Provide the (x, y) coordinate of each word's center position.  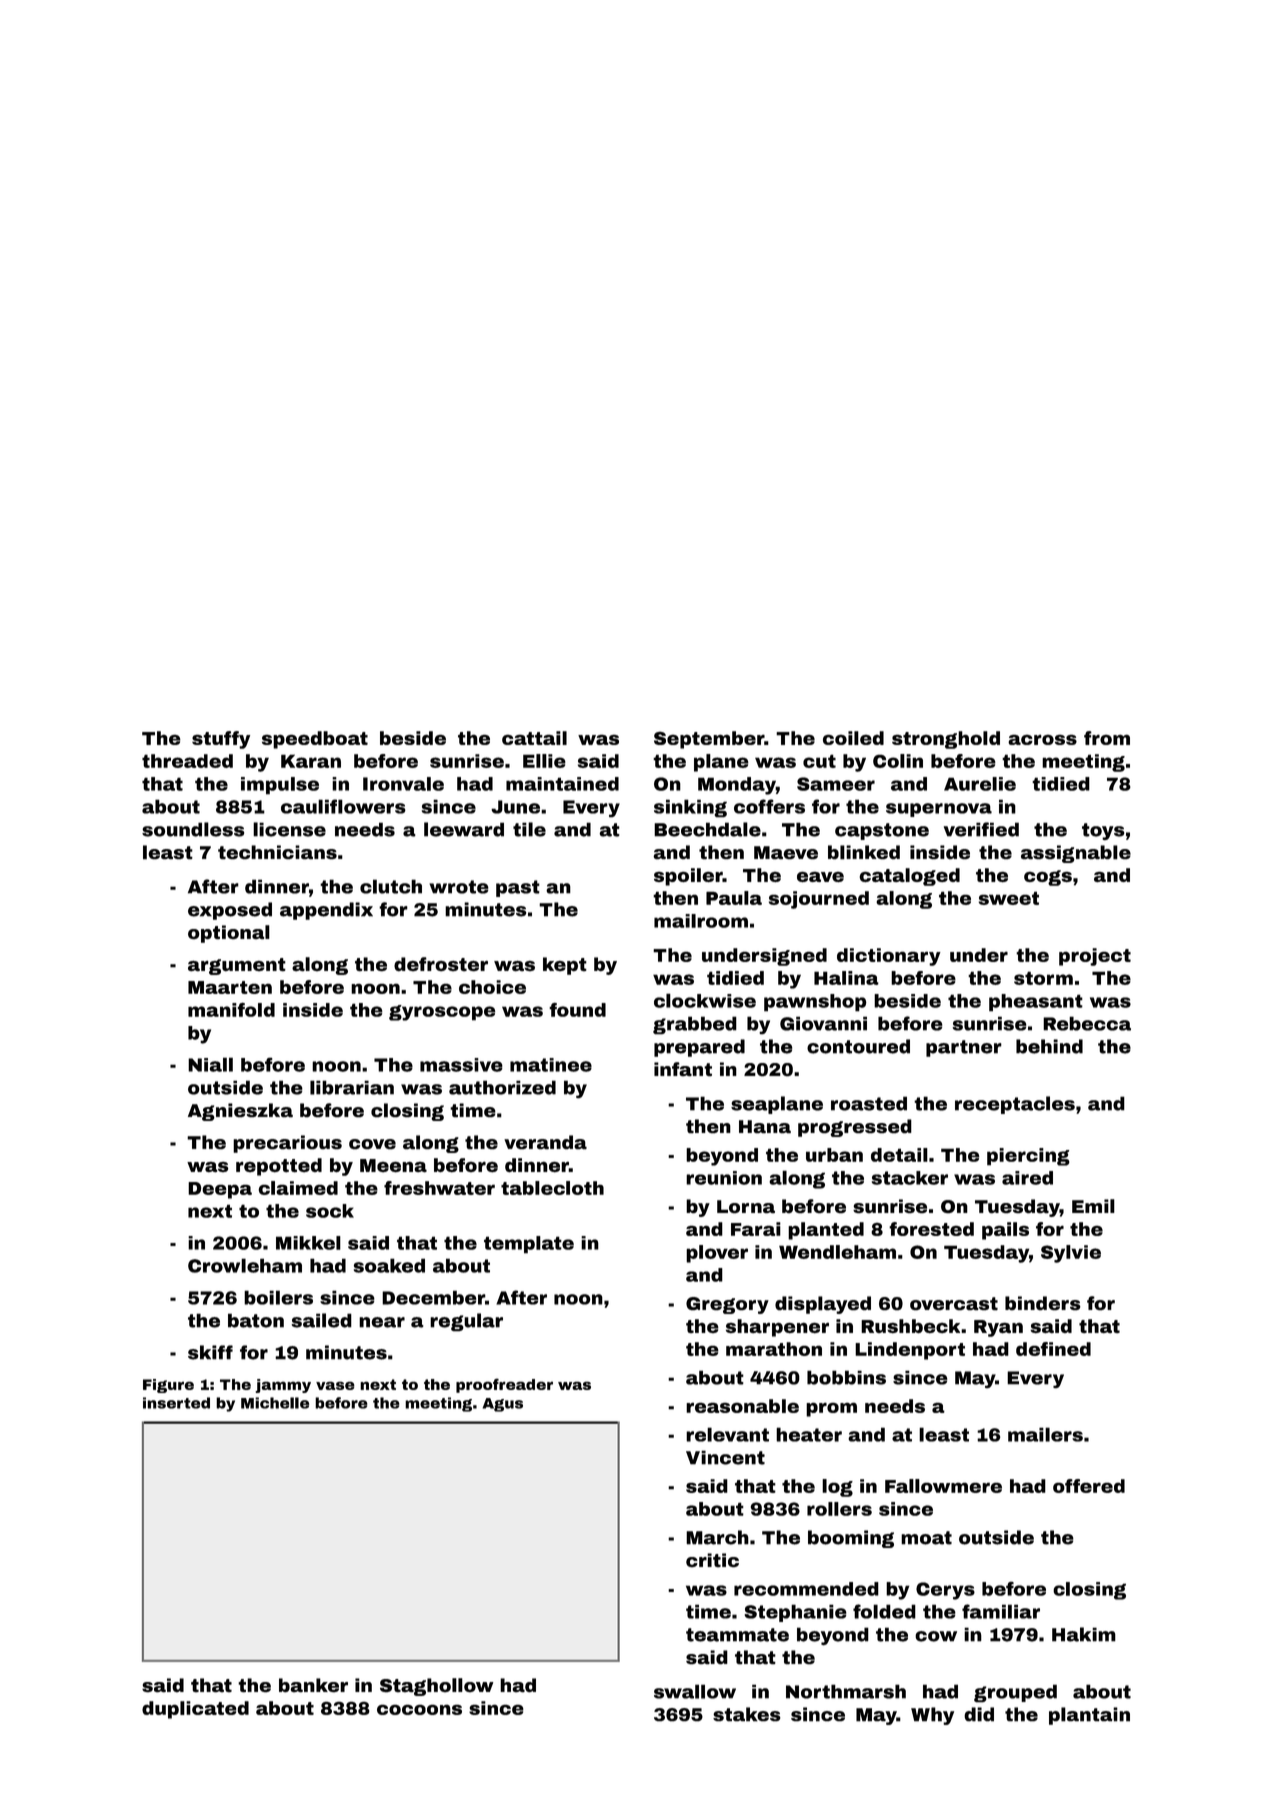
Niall (210, 1064)
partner (964, 1048)
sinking (690, 808)
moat (926, 1538)
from (1107, 738)
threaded (187, 761)
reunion (724, 1178)
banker (313, 1685)
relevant (727, 1434)
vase (335, 1386)
